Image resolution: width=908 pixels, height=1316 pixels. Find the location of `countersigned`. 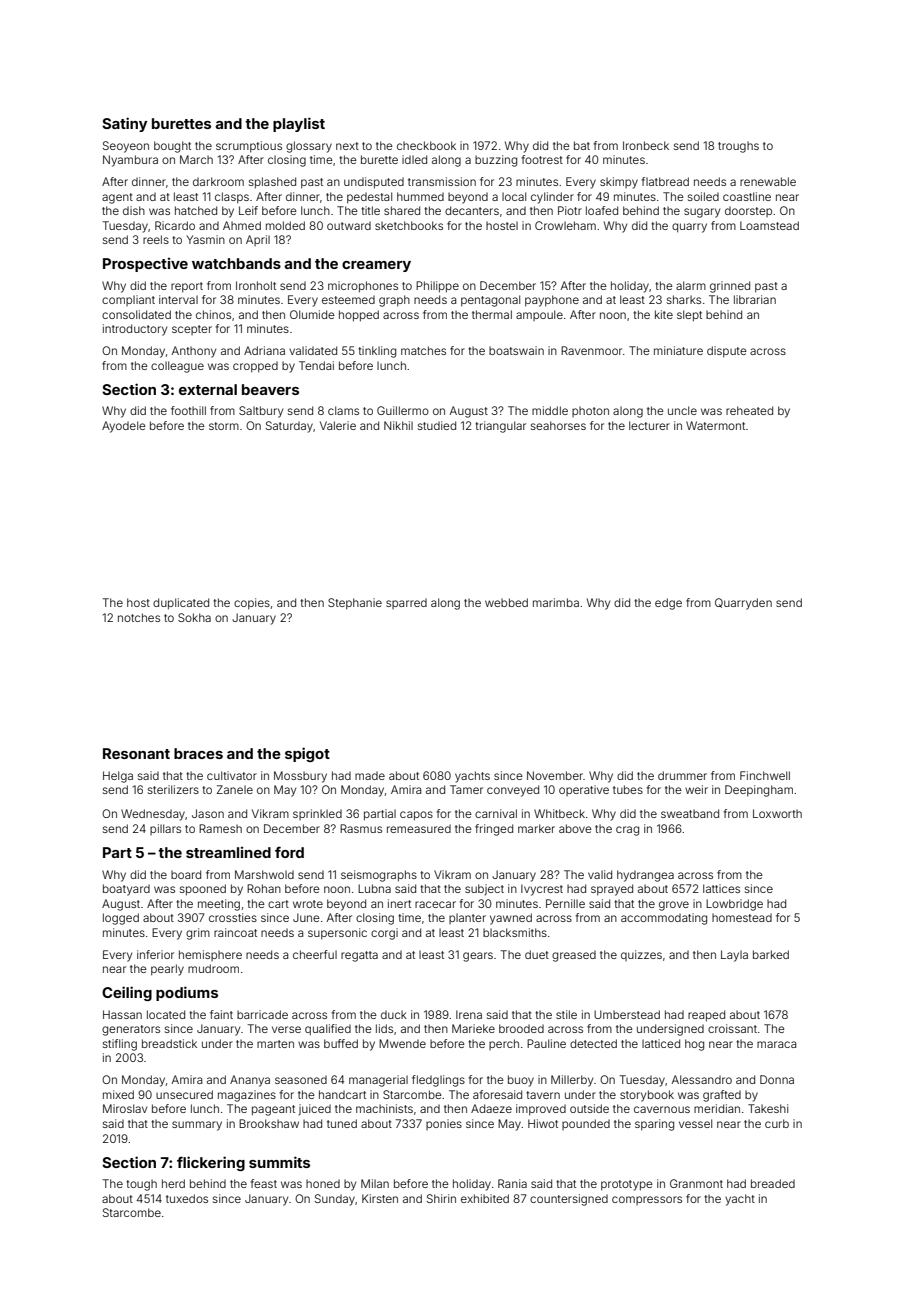

countersigned is located at coordinates (569, 1200).
